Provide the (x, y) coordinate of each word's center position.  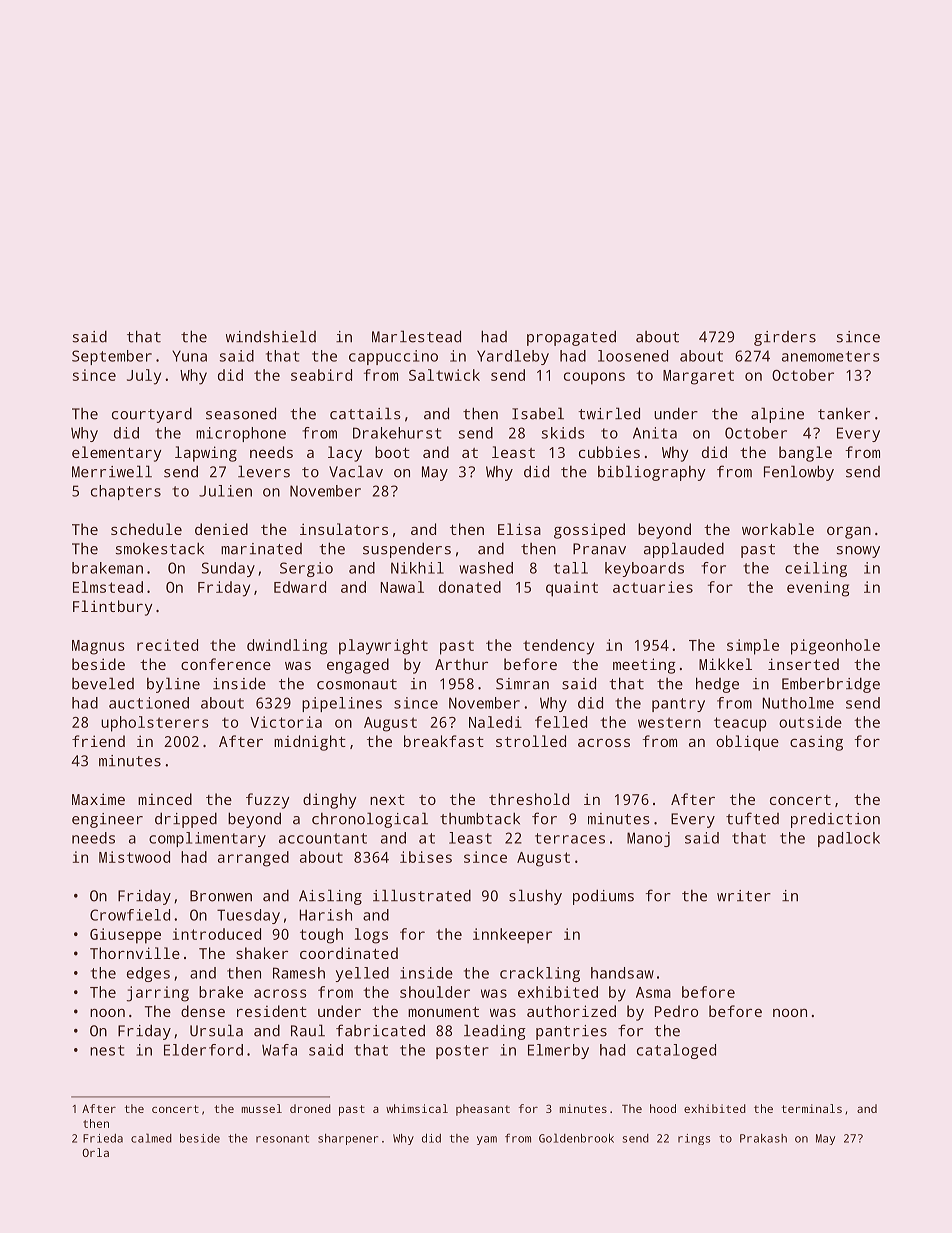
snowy (858, 552)
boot (392, 452)
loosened (633, 356)
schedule (146, 529)
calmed (151, 1138)
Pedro (676, 1011)
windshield (271, 336)
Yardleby (513, 357)
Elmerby (558, 1051)
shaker (262, 953)
